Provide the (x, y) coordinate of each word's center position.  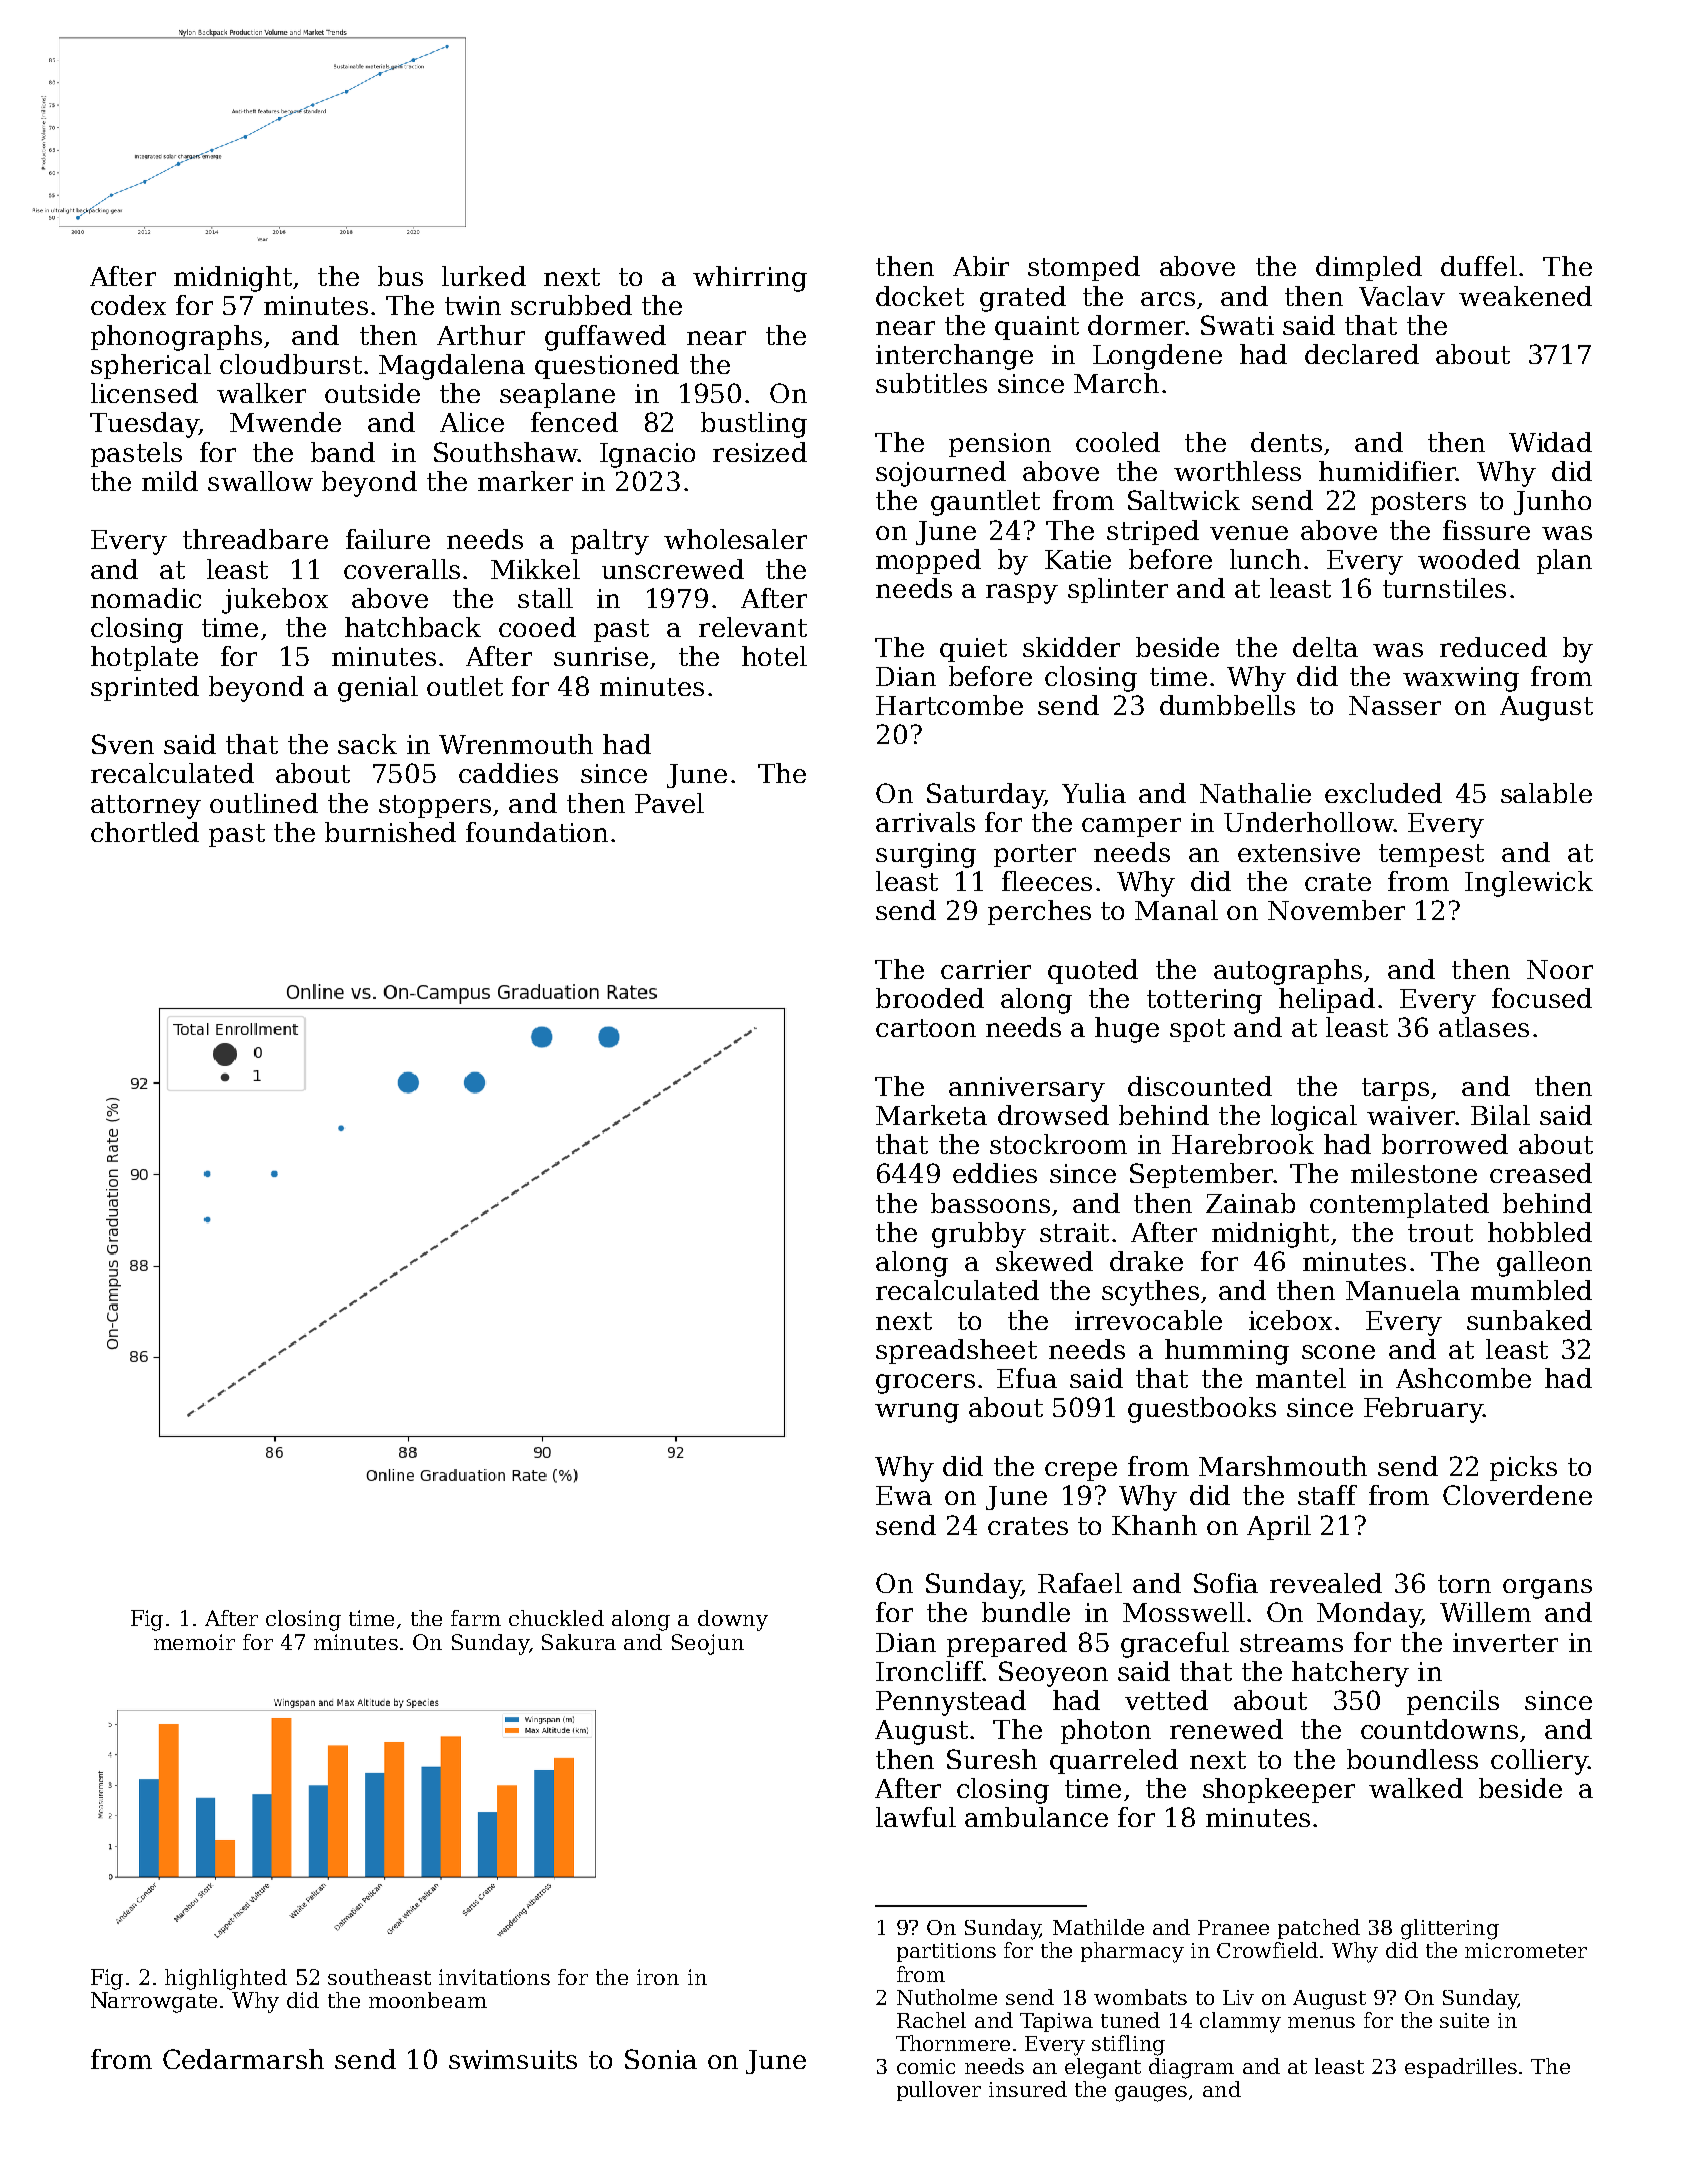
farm (476, 1618)
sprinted (145, 688)
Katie (1078, 559)
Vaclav (1402, 296)
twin (473, 305)
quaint (1037, 328)
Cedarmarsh (243, 2059)
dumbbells (1227, 705)
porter (1035, 855)
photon (1106, 1731)
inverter (1505, 1642)
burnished (390, 832)
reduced (1493, 647)
